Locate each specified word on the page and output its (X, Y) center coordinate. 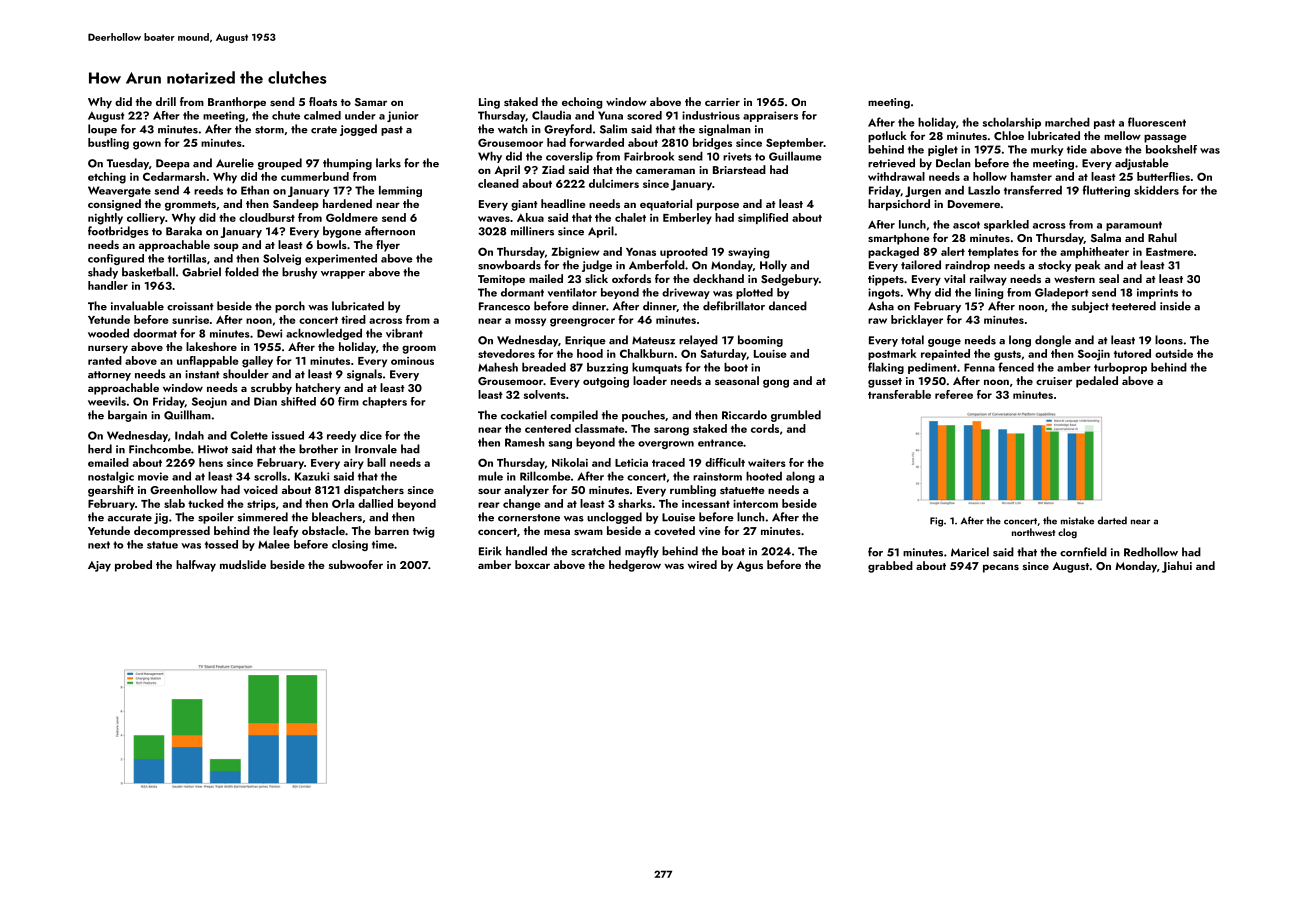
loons (1169, 340)
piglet (943, 150)
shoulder (246, 374)
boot (736, 367)
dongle (1053, 341)
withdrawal (896, 176)
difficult (725, 462)
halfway (196, 566)
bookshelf (1171, 149)
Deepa (172, 164)
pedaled (1097, 382)
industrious (711, 115)
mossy (530, 322)
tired (353, 319)
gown (147, 145)
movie (153, 476)
